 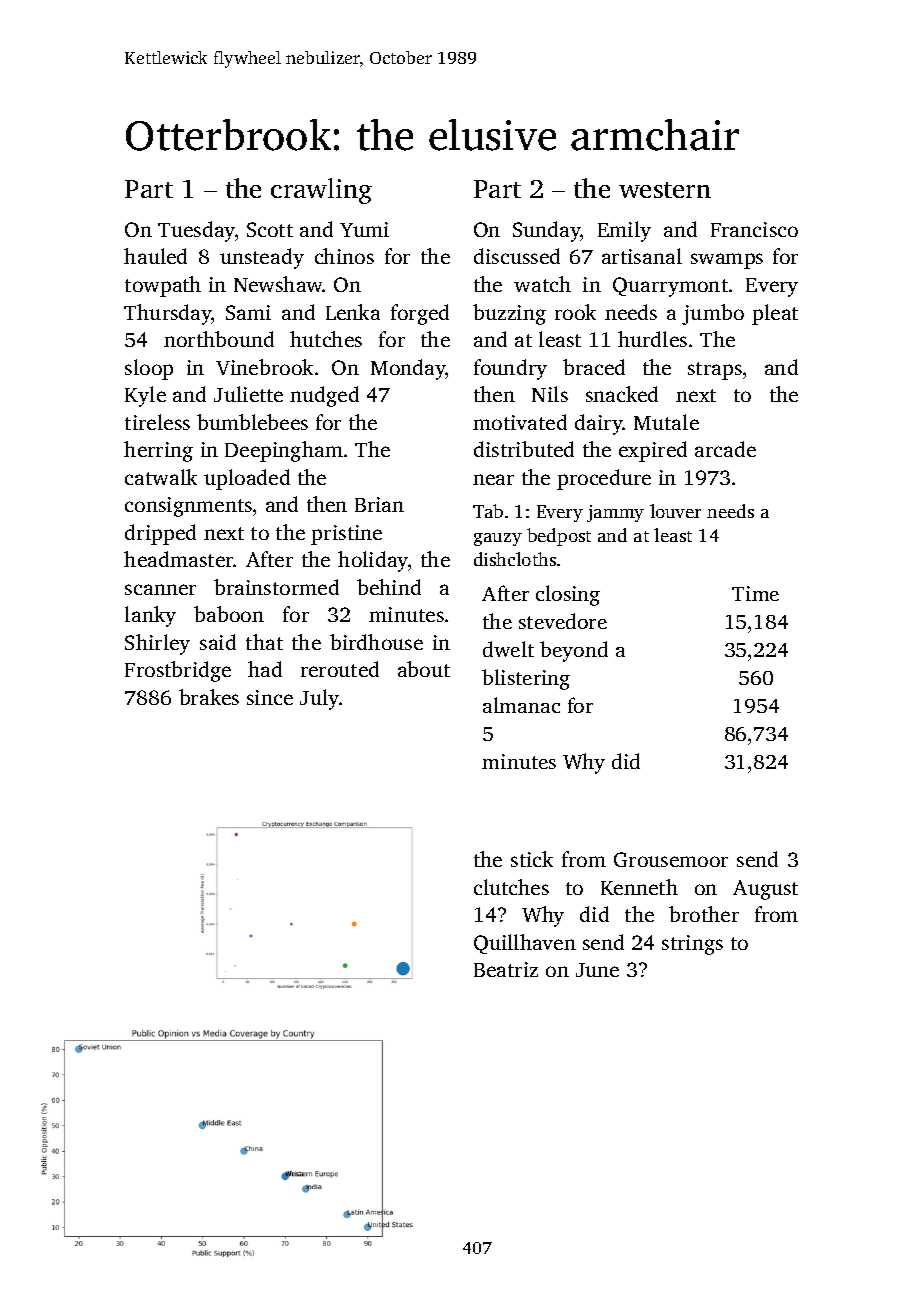 What do you see at coordinates (209, 697) in the image?
I see `brakes` at bounding box center [209, 697].
